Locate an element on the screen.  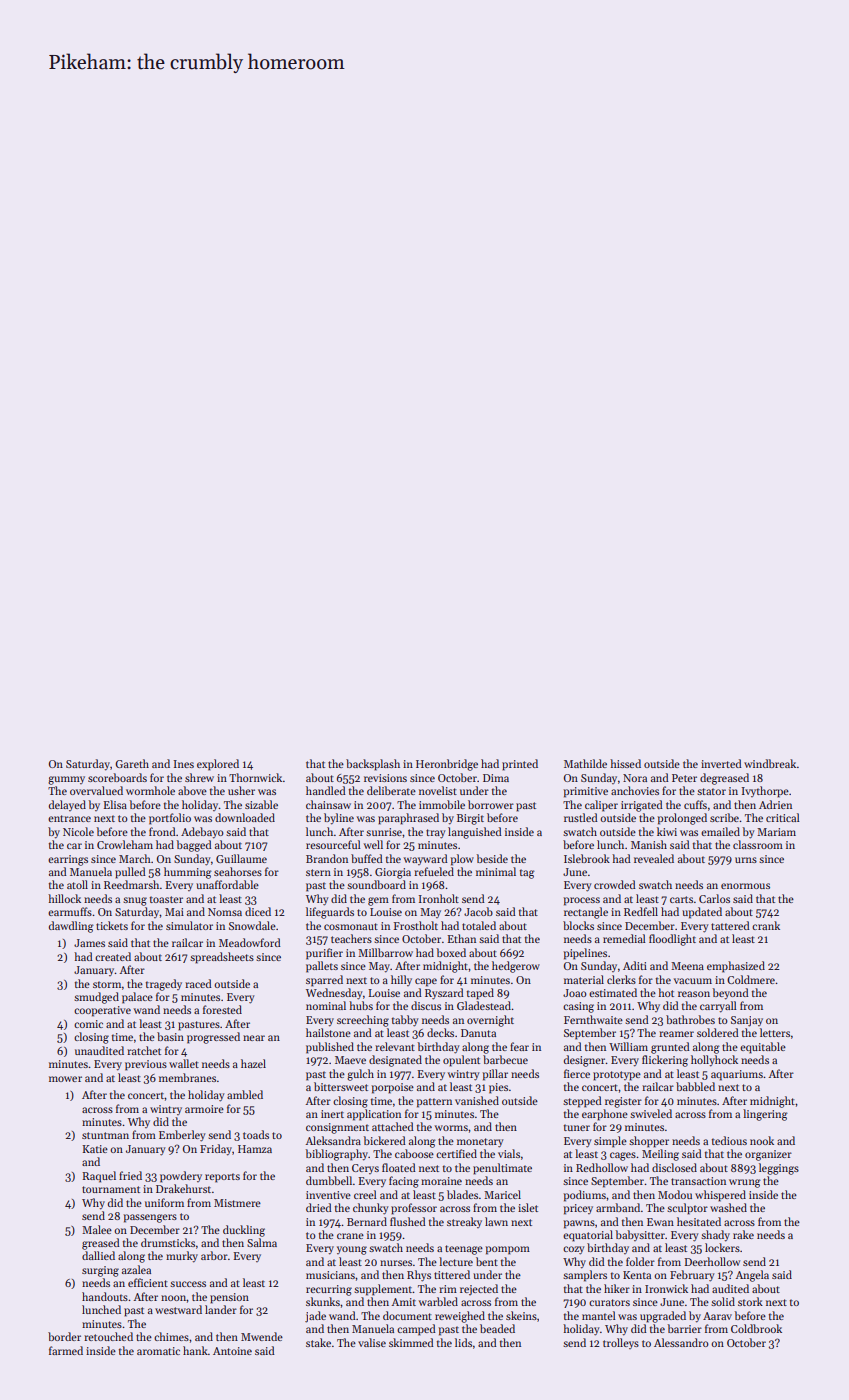
crank is located at coordinates (766, 925).
